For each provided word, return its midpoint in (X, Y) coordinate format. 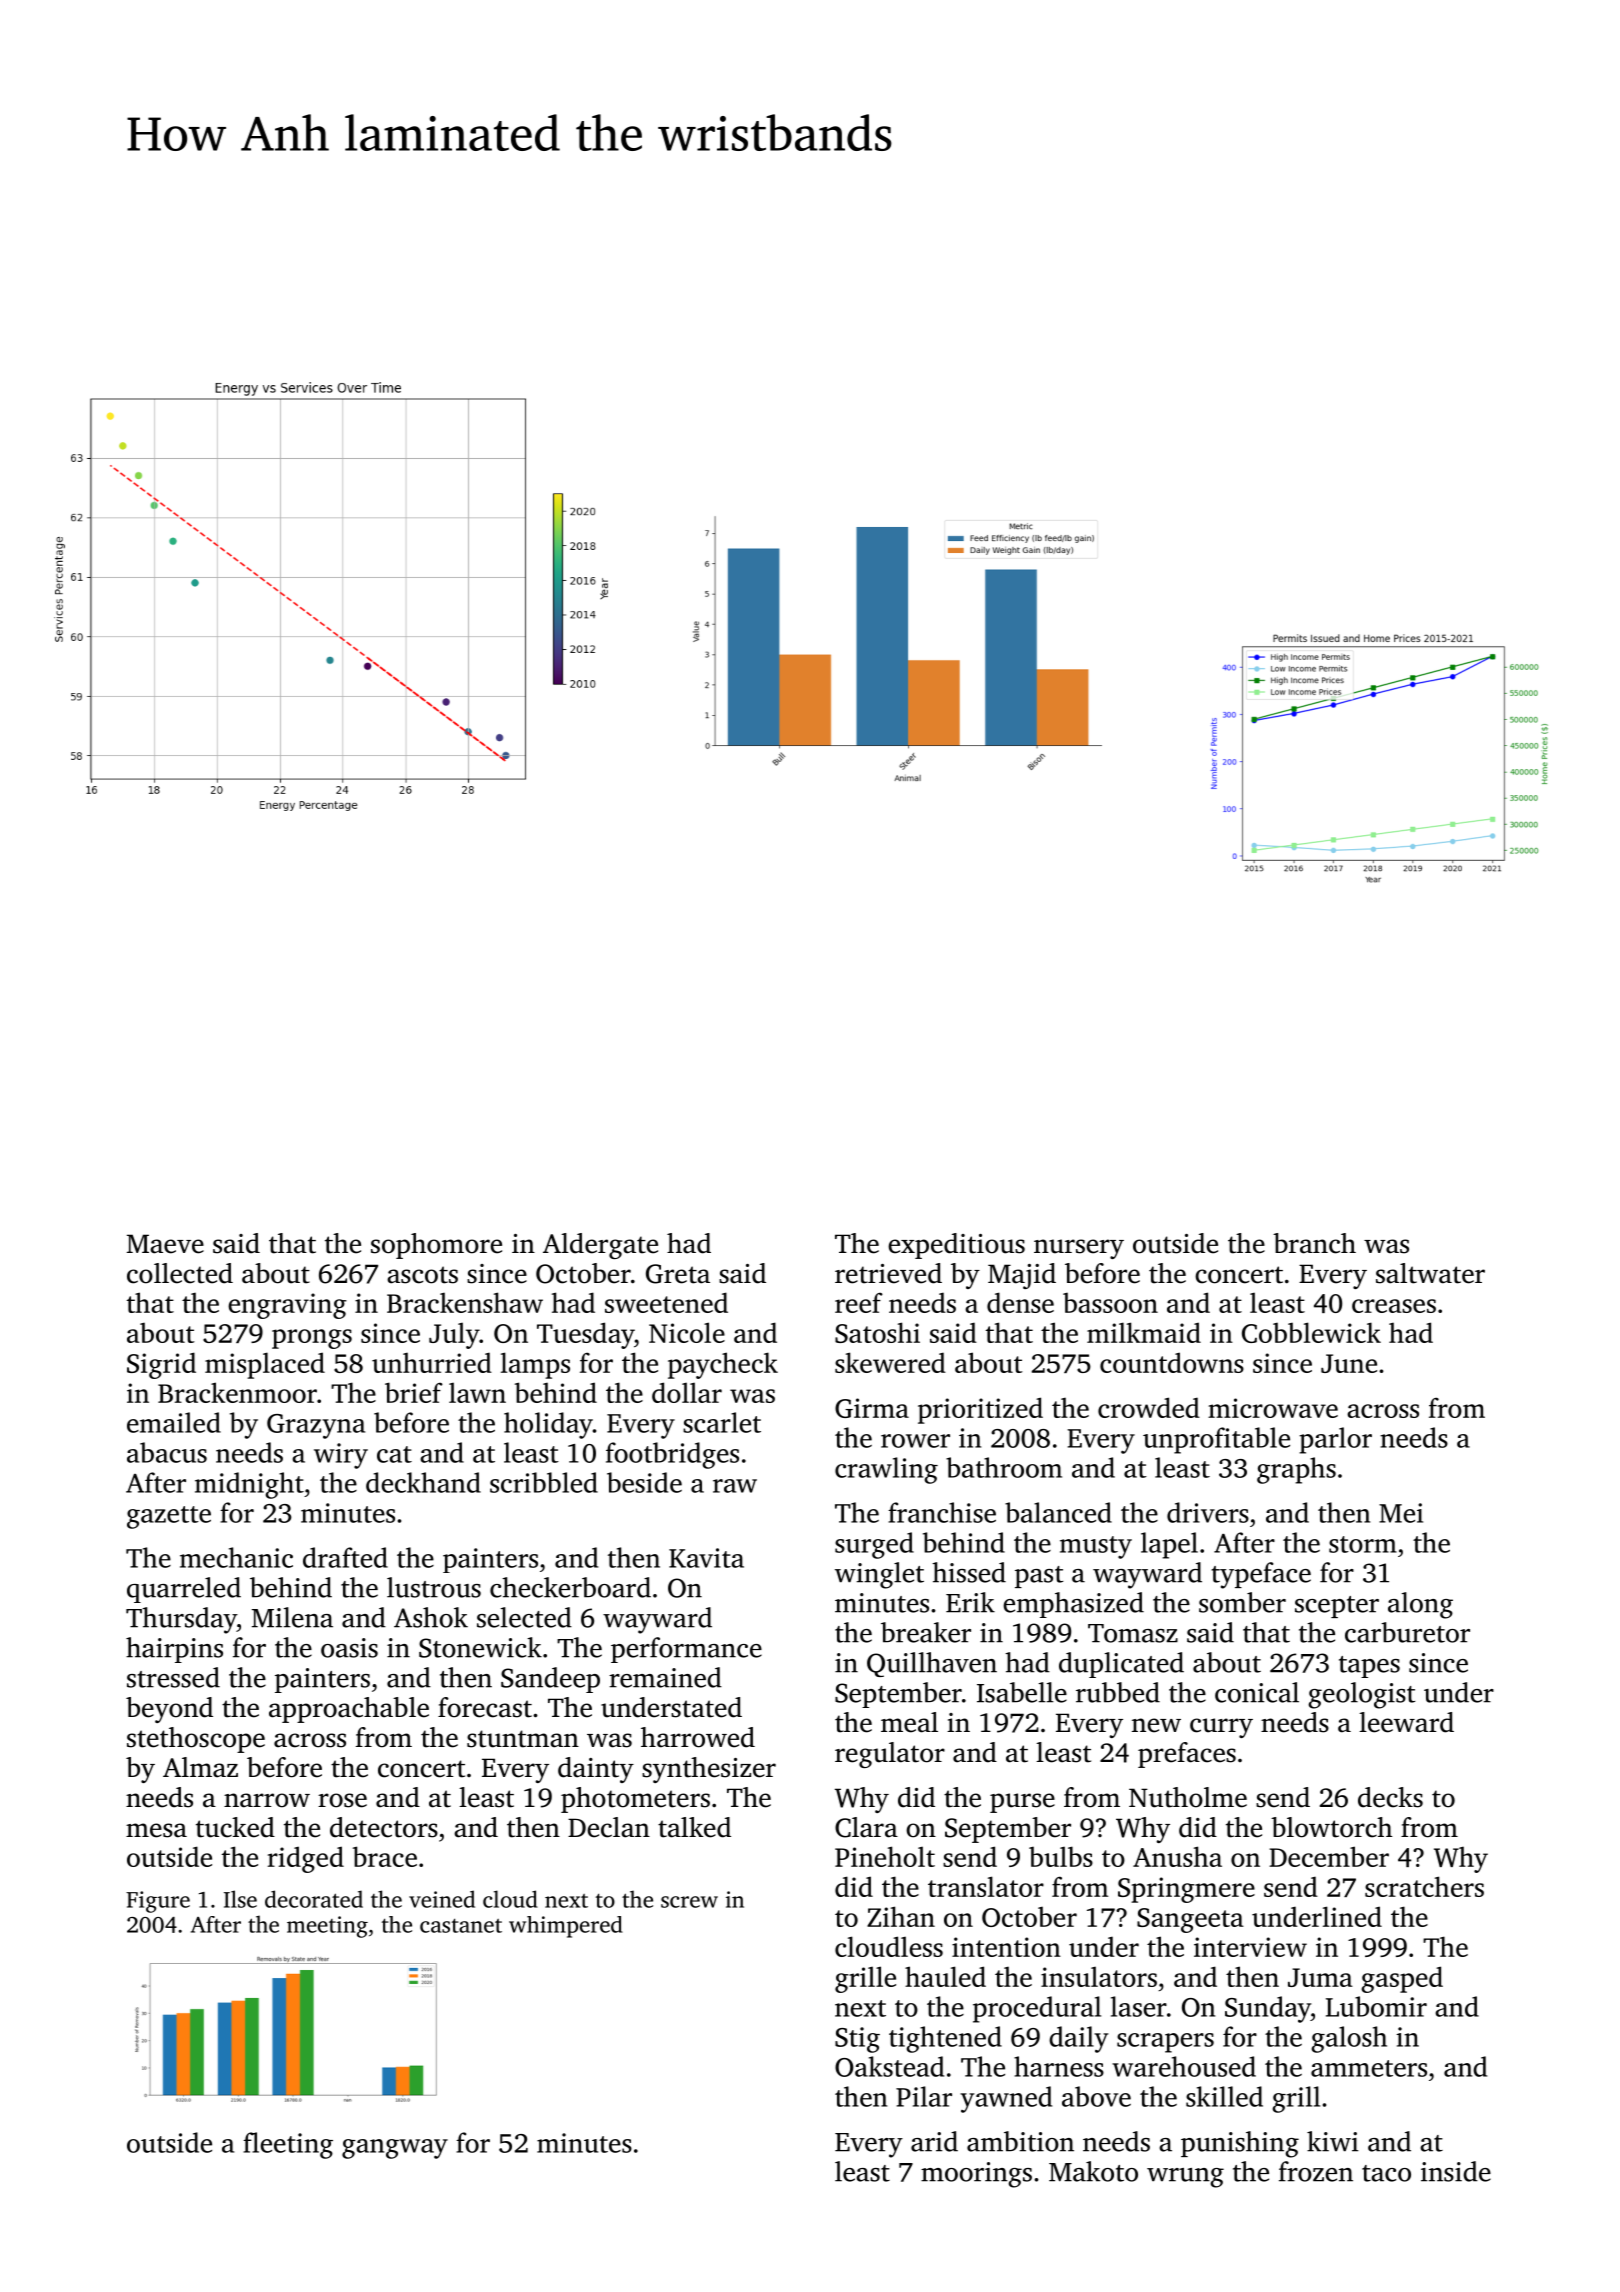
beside (644, 1482)
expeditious (956, 1246)
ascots (422, 1275)
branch (1314, 1243)
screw (689, 1902)
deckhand (423, 1482)
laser (1139, 2006)
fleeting (288, 2145)
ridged (306, 1859)
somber (1242, 1602)
